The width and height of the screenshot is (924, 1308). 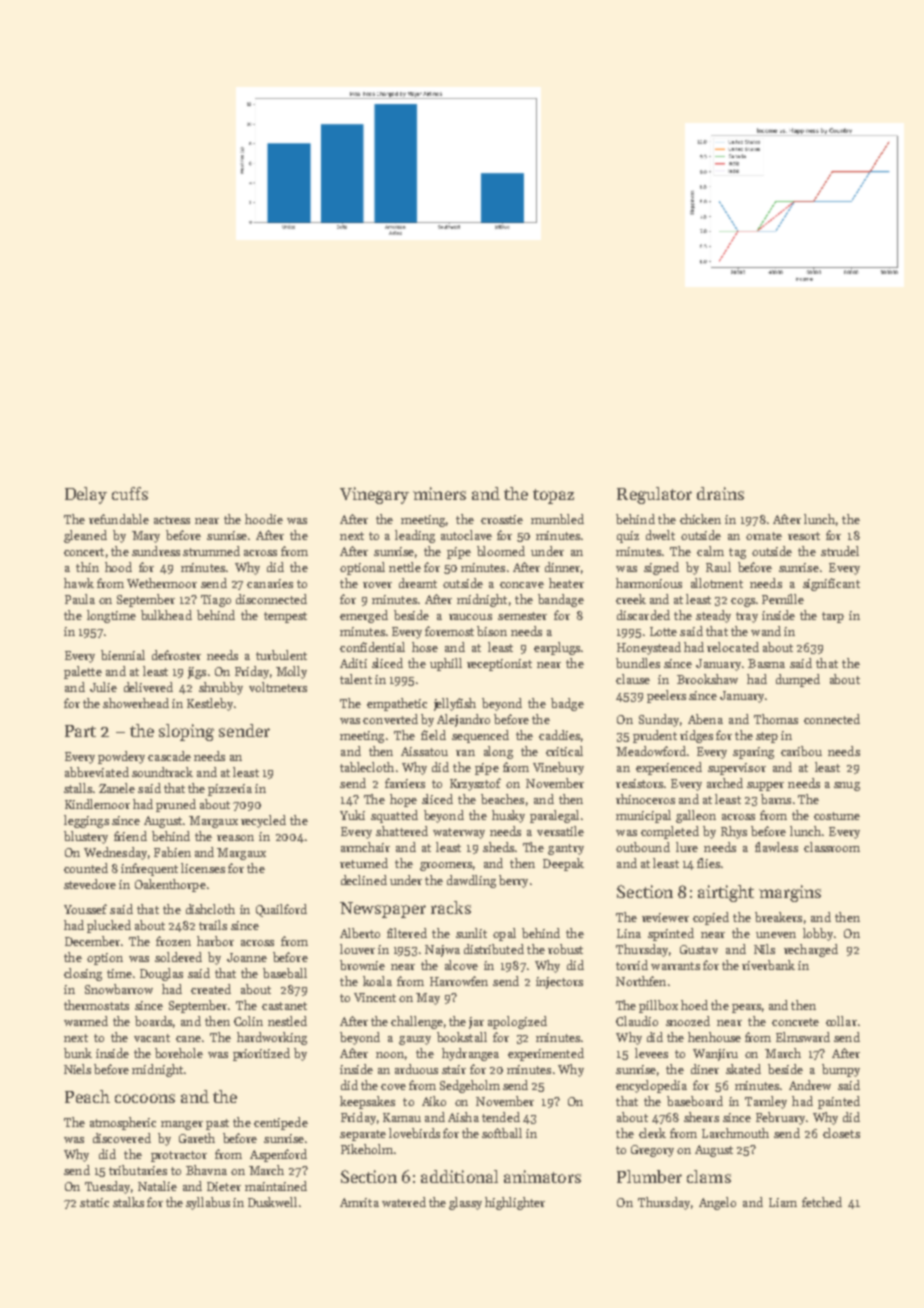 I want to click on soldered, so click(x=178, y=957).
